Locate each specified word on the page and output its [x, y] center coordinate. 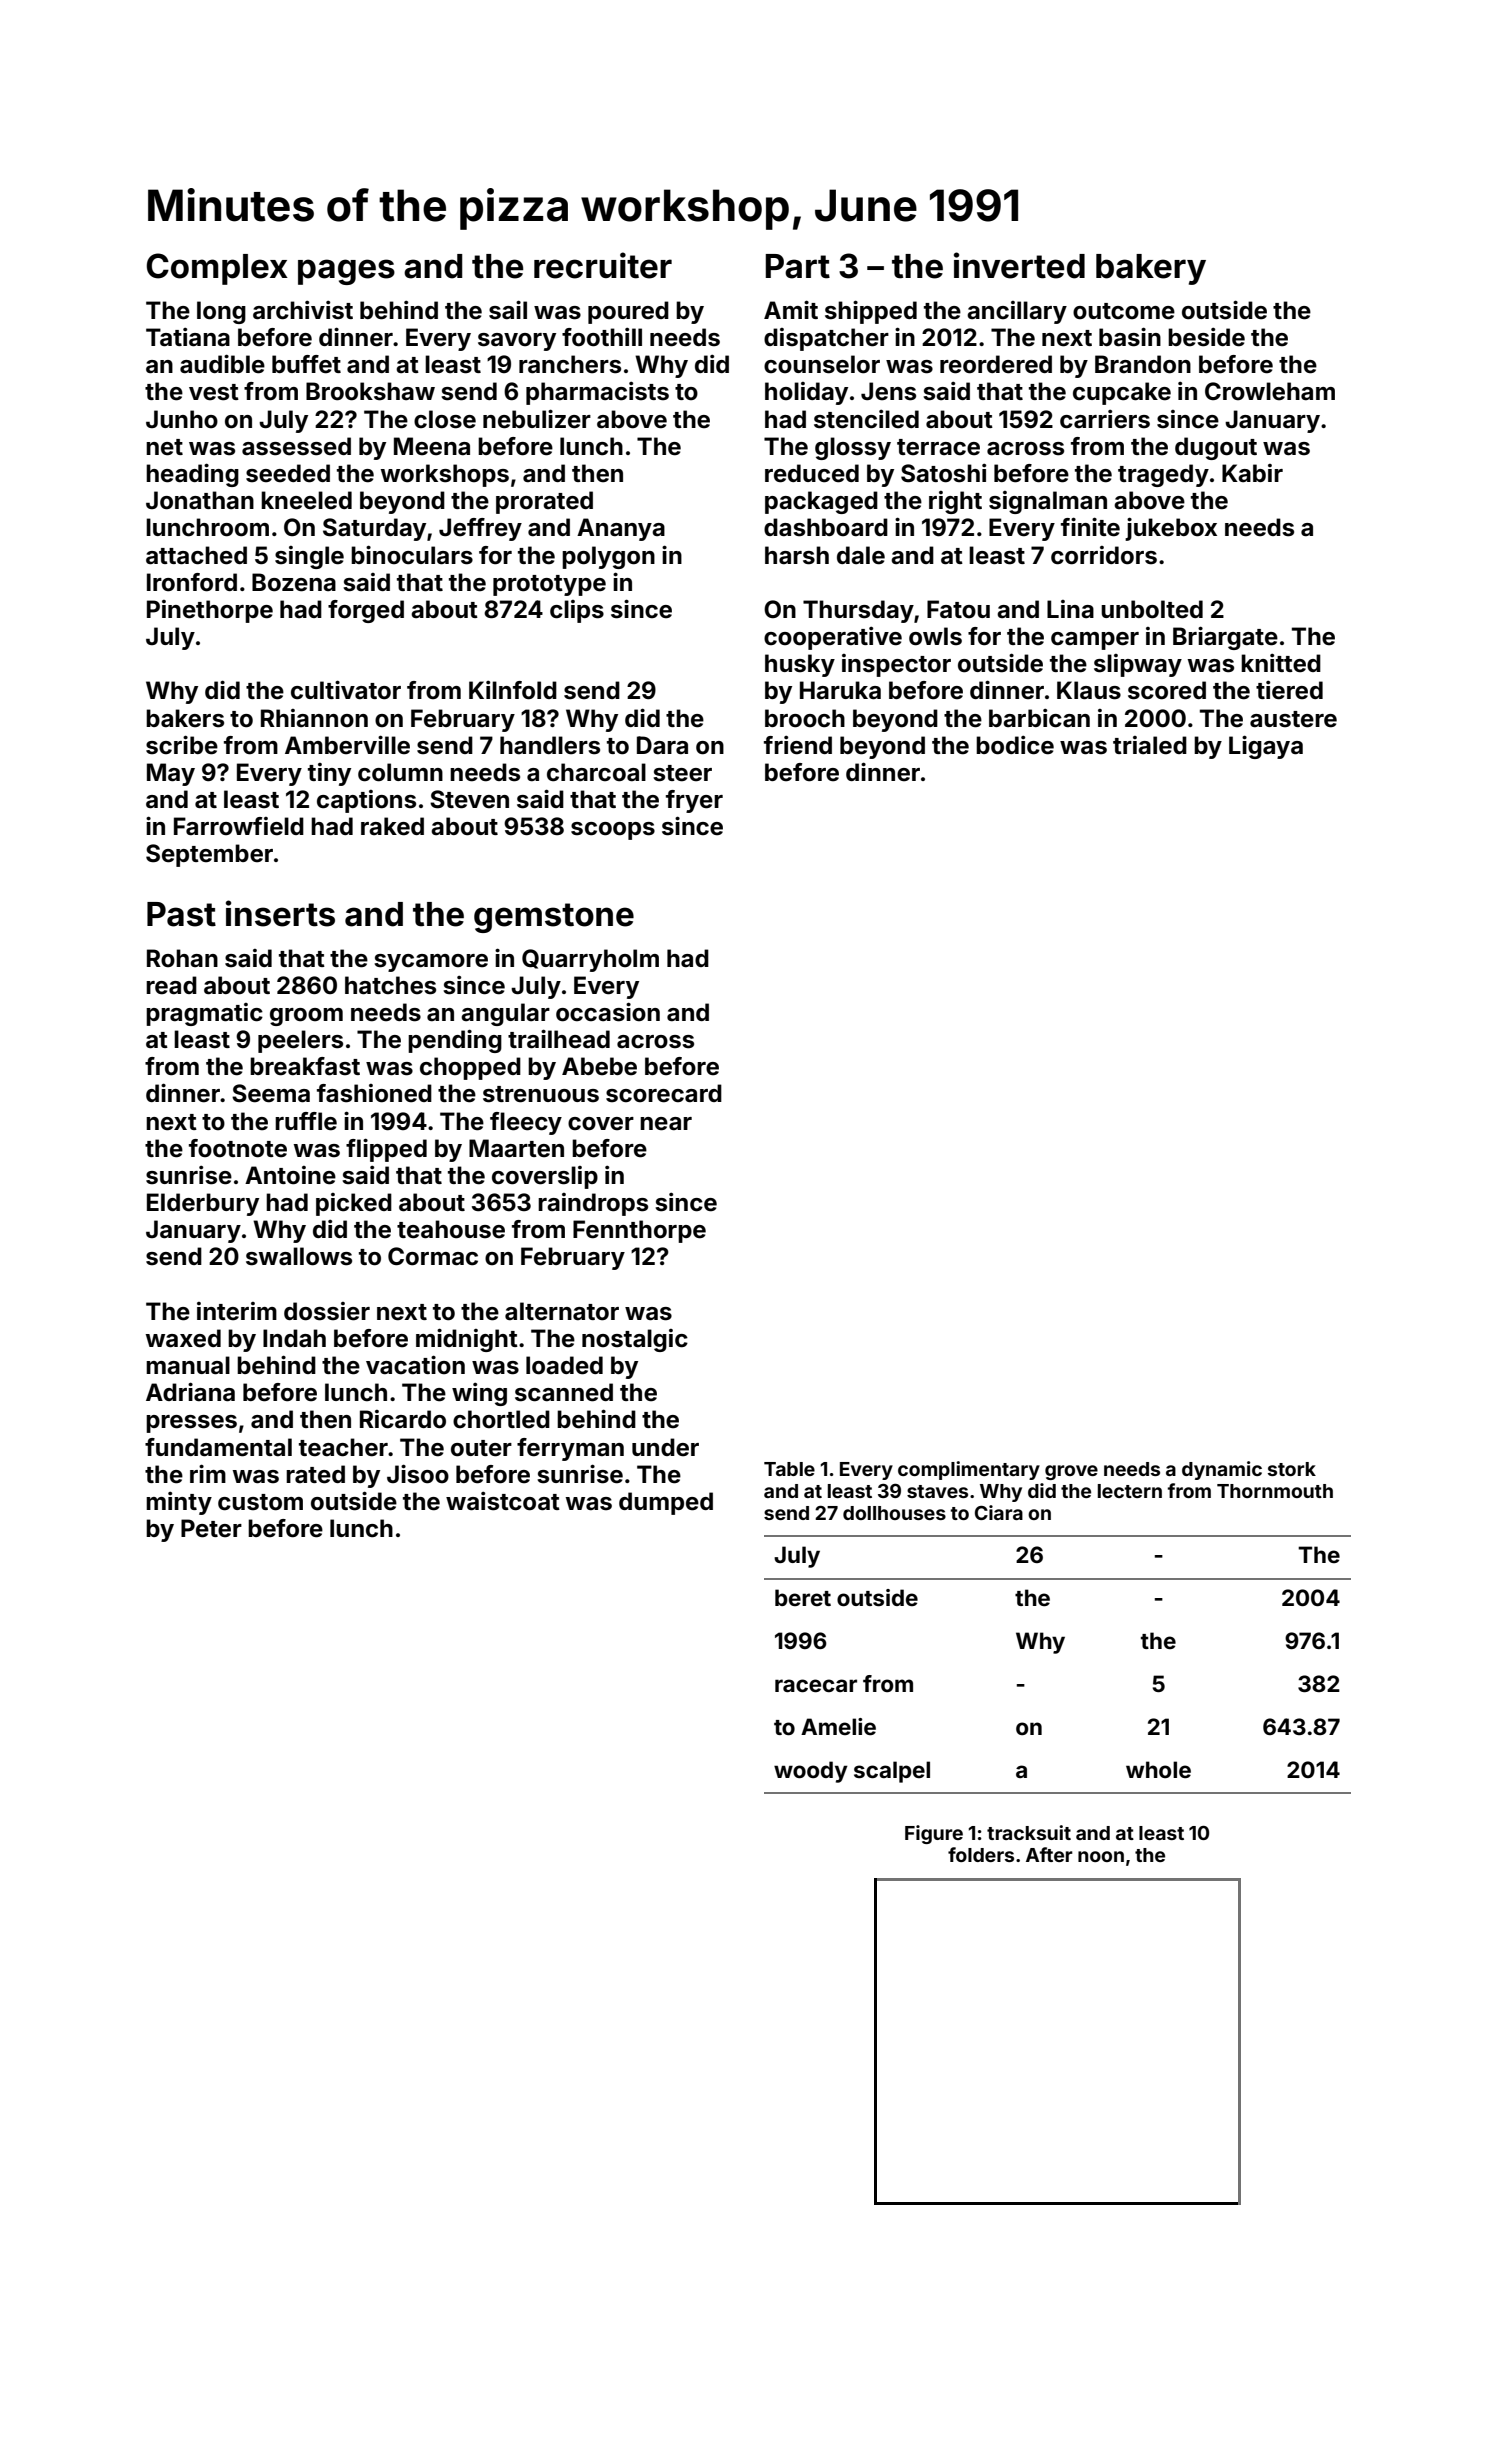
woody [811, 1772]
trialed [1150, 745]
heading [192, 475]
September [209, 855]
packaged [821, 502]
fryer [694, 801]
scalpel [892, 1772]
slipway [1138, 665]
